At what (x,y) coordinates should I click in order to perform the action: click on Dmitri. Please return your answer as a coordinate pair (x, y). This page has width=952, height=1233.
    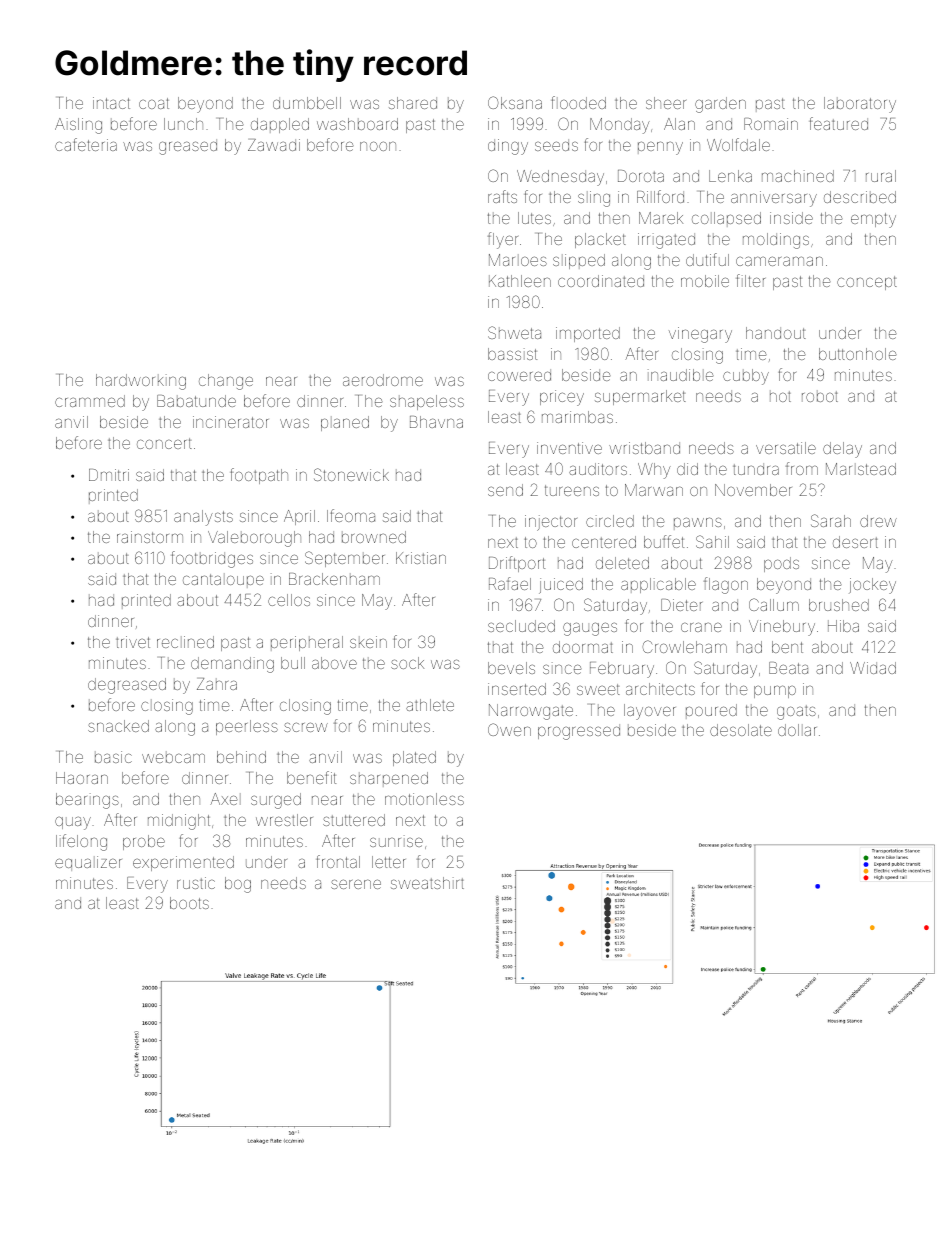
    Looking at the image, I should click on (109, 475).
